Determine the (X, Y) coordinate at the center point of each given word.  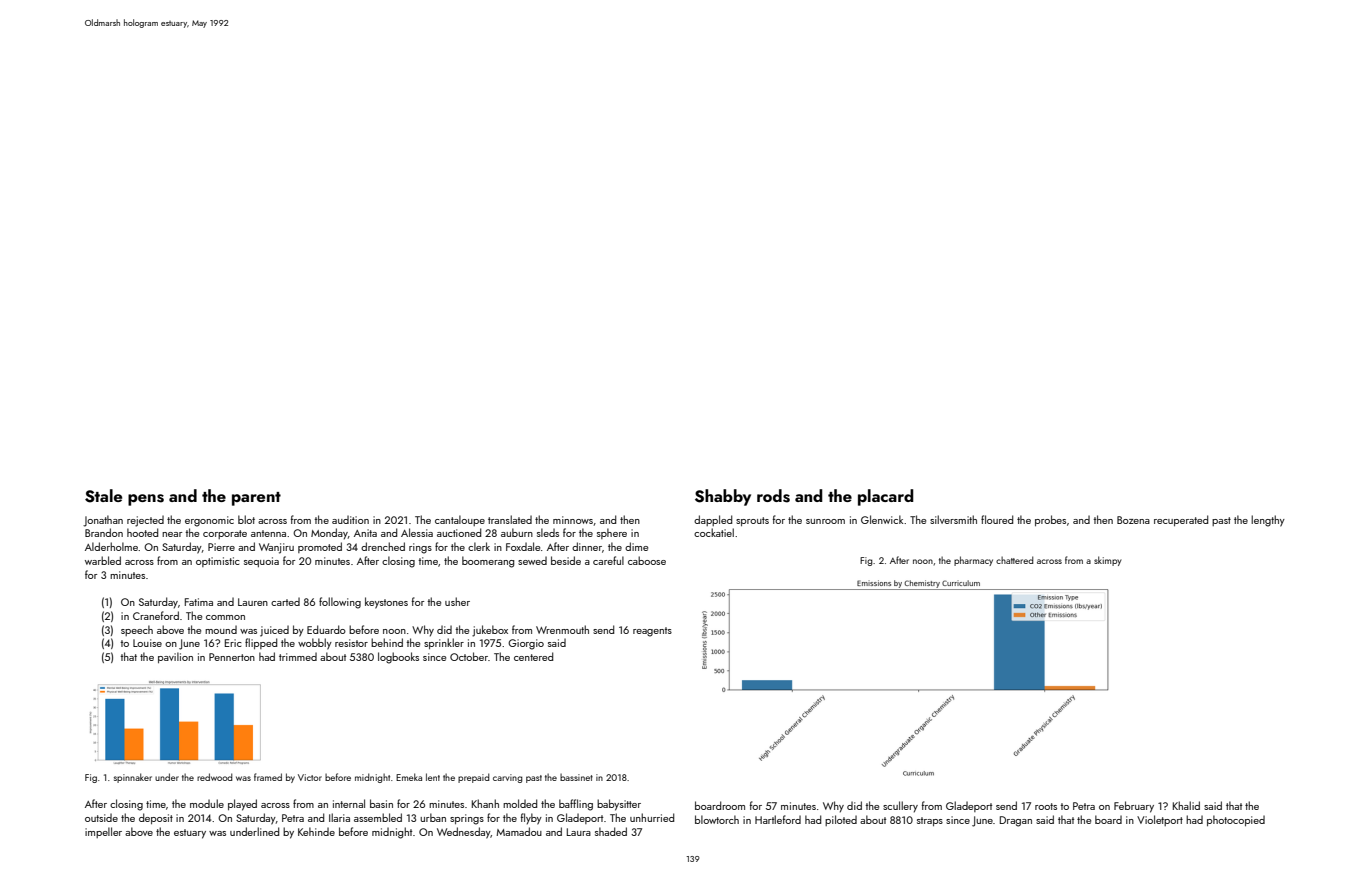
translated (510, 519)
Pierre (221, 547)
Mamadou (519, 831)
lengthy (1268, 521)
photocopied (1236, 820)
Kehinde (316, 831)
